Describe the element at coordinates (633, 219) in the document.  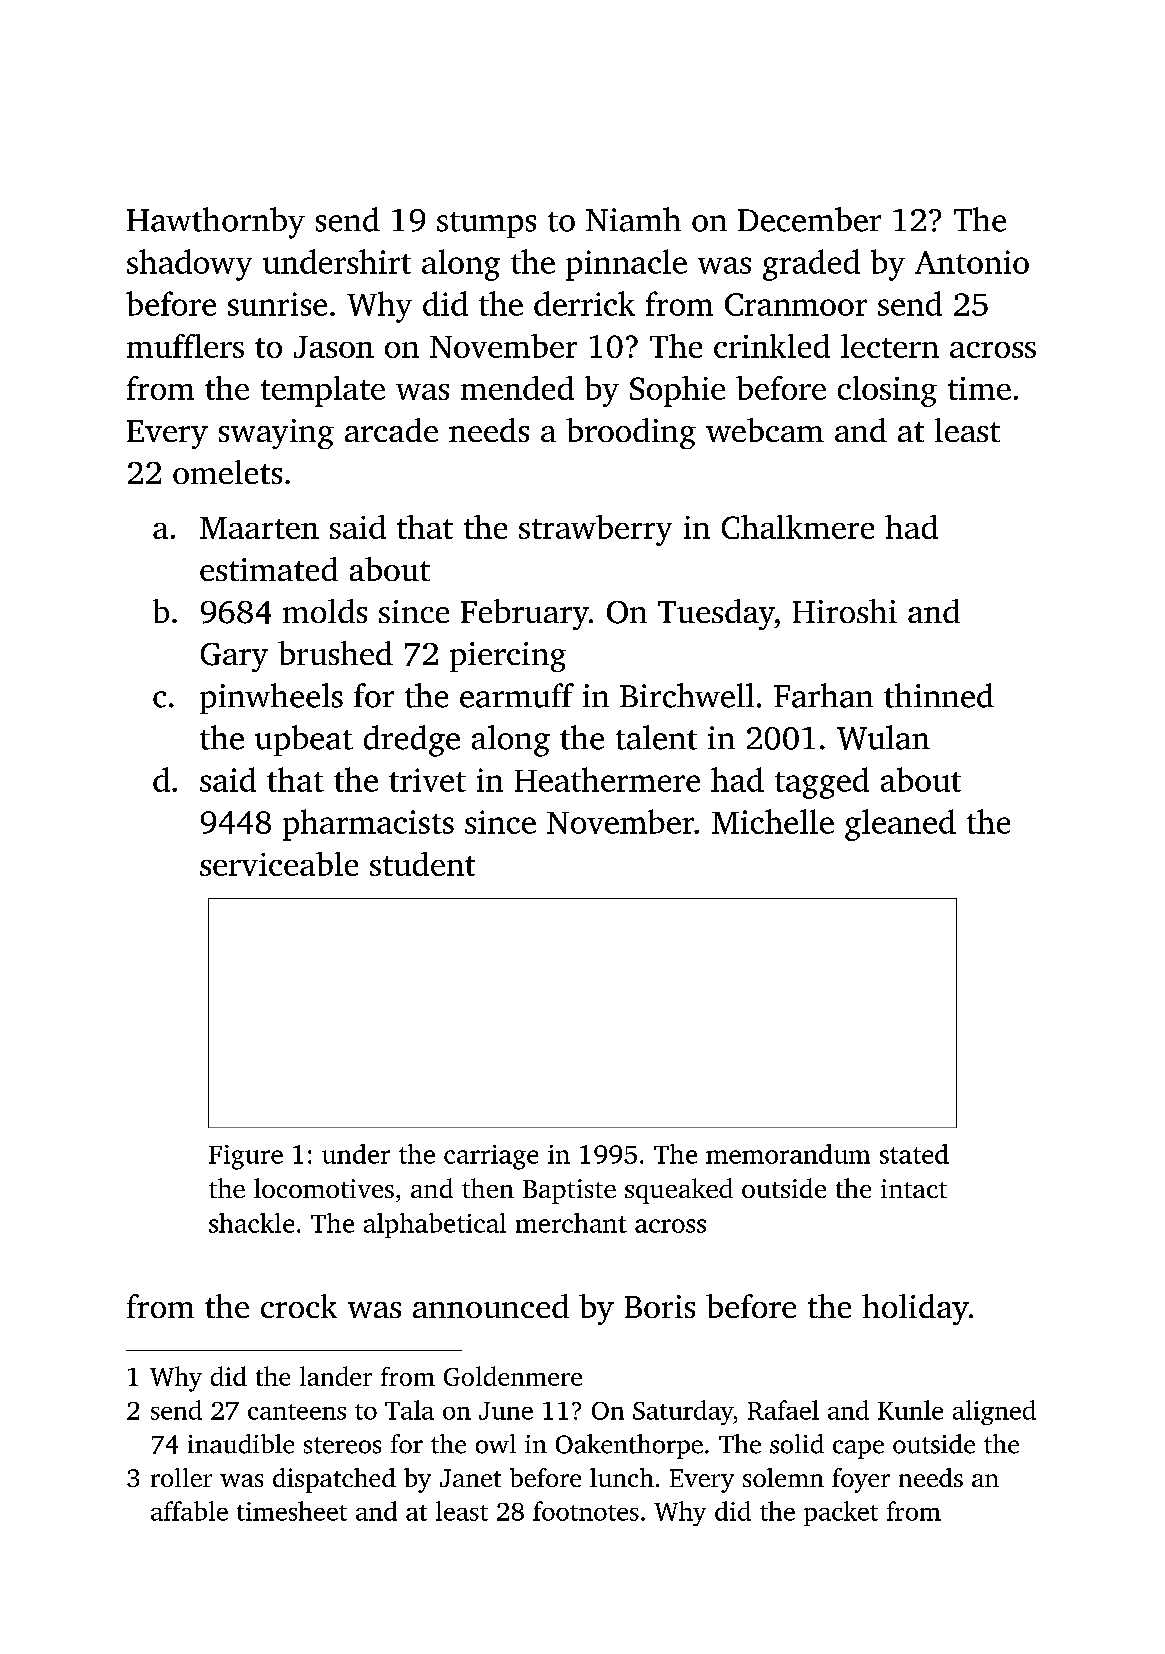
I see `Niamh` at that location.
